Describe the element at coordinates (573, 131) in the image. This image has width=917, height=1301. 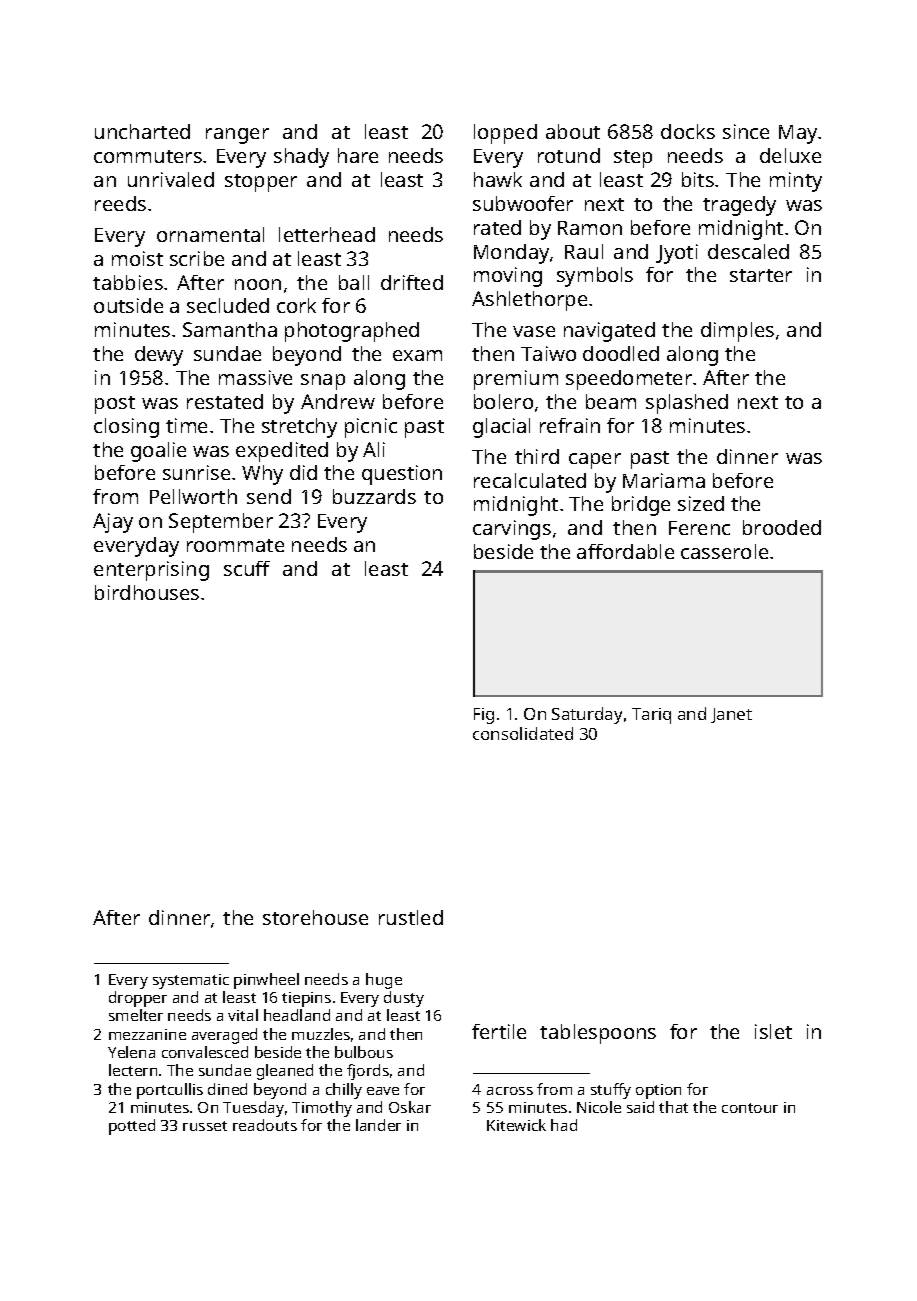
I see `about` at that location.
